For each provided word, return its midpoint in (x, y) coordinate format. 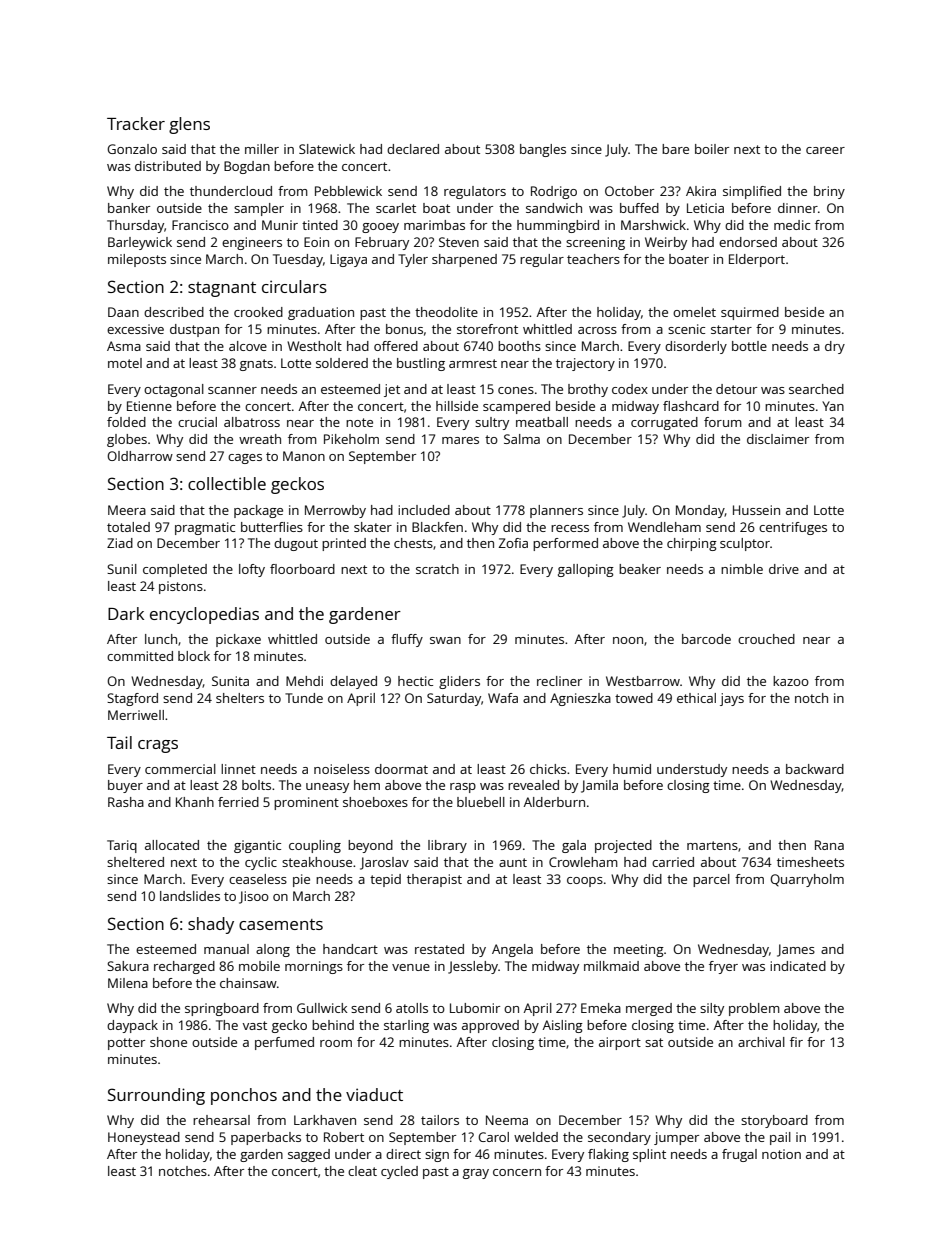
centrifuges (793, 528)
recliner (559, 681)
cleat (362, 1171)
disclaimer (778, 439)
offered (396, 346)
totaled (128, 527)
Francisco (200, 225)
